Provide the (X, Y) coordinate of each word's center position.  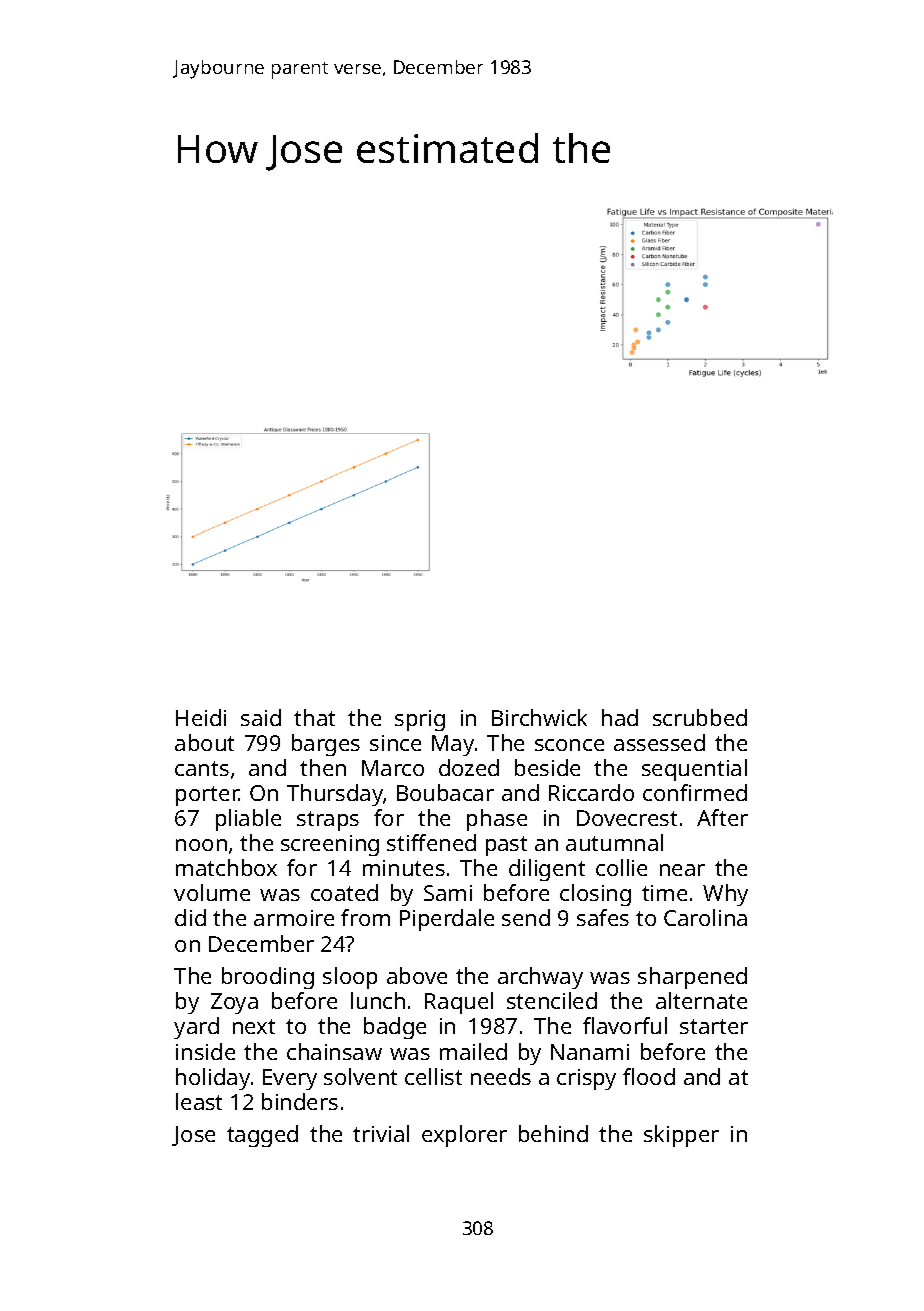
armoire (294, 918)
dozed (469, 767)
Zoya (234, 1003)
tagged (262, 1136)
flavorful (625, 1025)
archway (540, 978)
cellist (433, 1076)
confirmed (695, 792)
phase (497, 820)
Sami (448, 893)
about (204, 742)
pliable (248, 820)
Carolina (705, 917)
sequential (694, 770)
